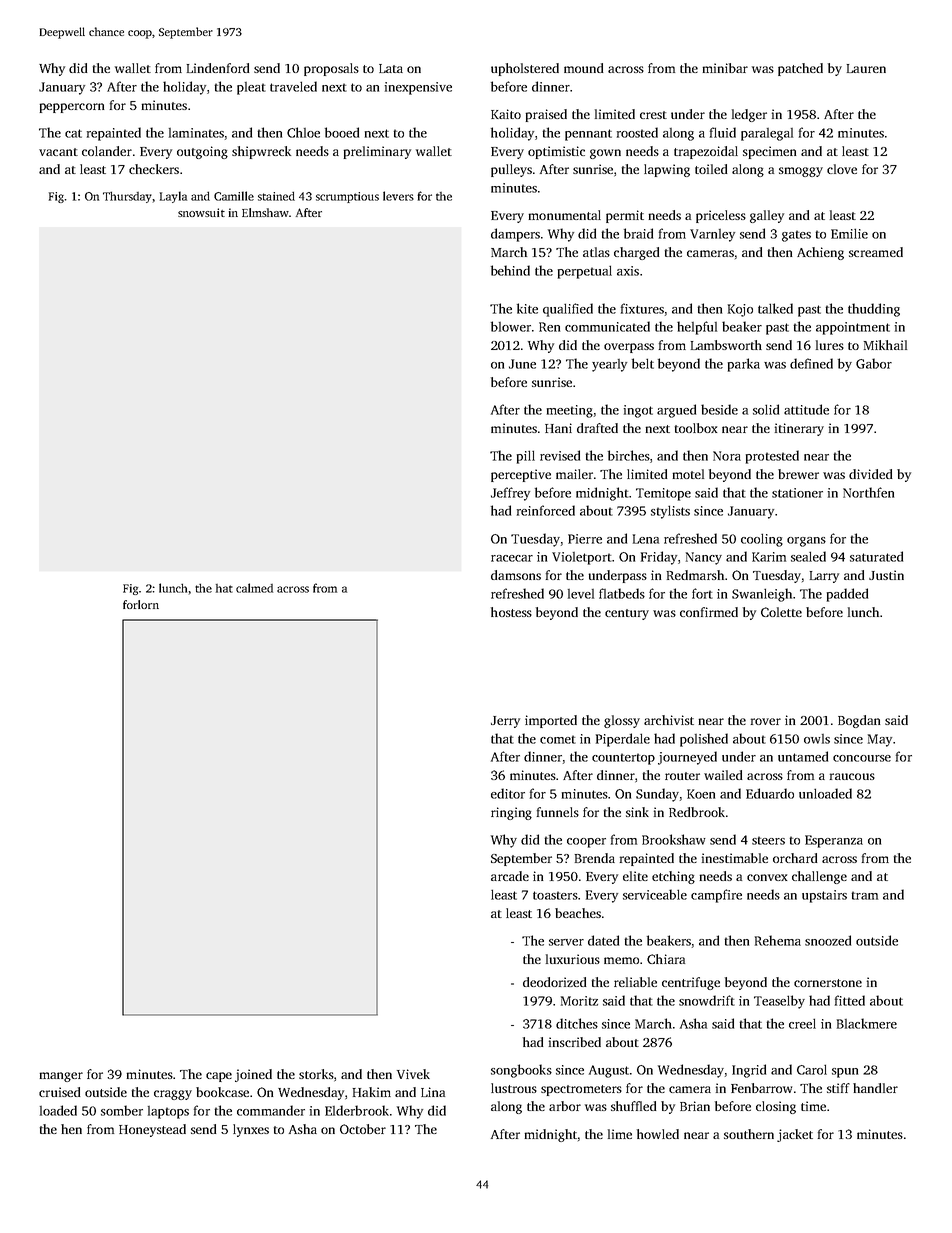  I want to click on calmed, so click(254, 588).
